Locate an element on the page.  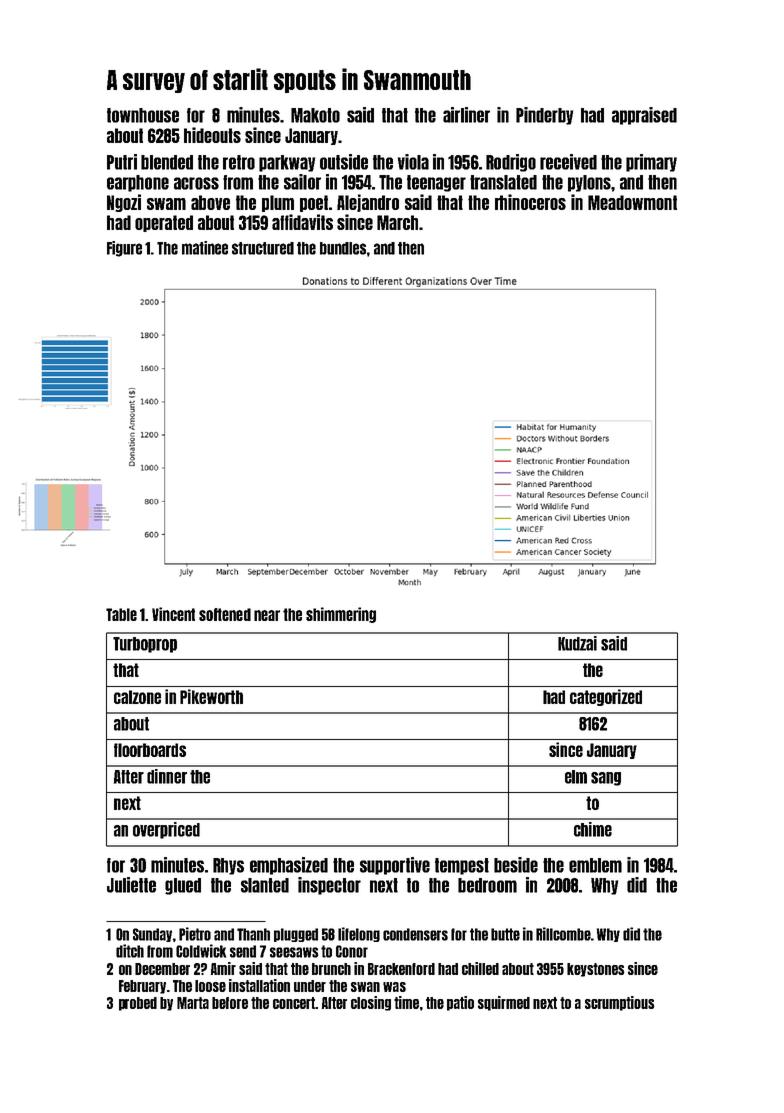
Meadowmont is located at coordinates (632, 202).
